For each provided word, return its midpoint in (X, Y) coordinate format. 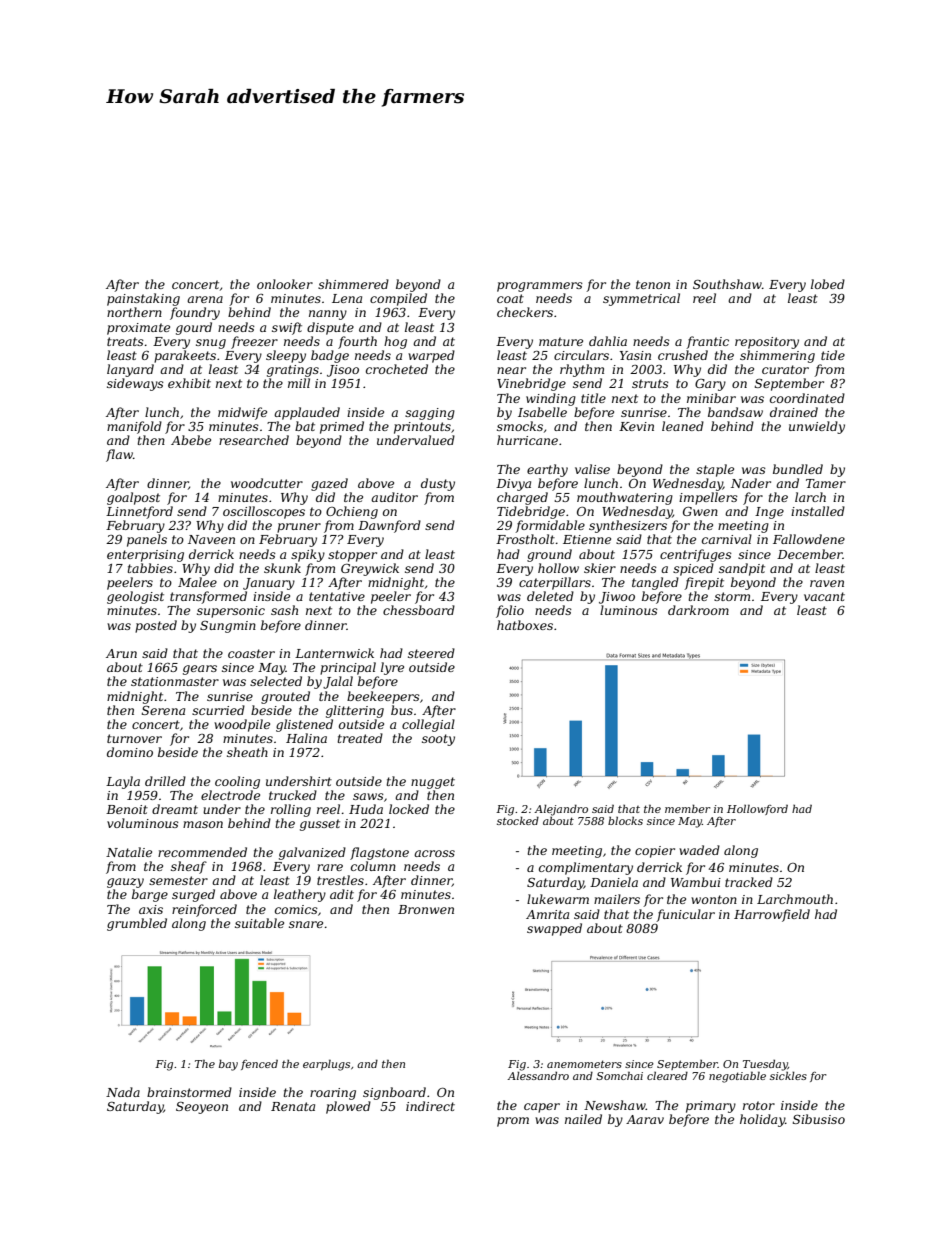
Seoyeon (202, 1108)
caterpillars (555, 583)
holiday (762, 1120)
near (511, 370)
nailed (583, 1119)
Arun (121, 653)
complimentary (586, 868)
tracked (749, 882)
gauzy (125, 883)
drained (794, 412)
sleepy (286, 356)
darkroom (698, 610)
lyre (392, 668)
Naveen (211, 539)
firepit (704, 583)
